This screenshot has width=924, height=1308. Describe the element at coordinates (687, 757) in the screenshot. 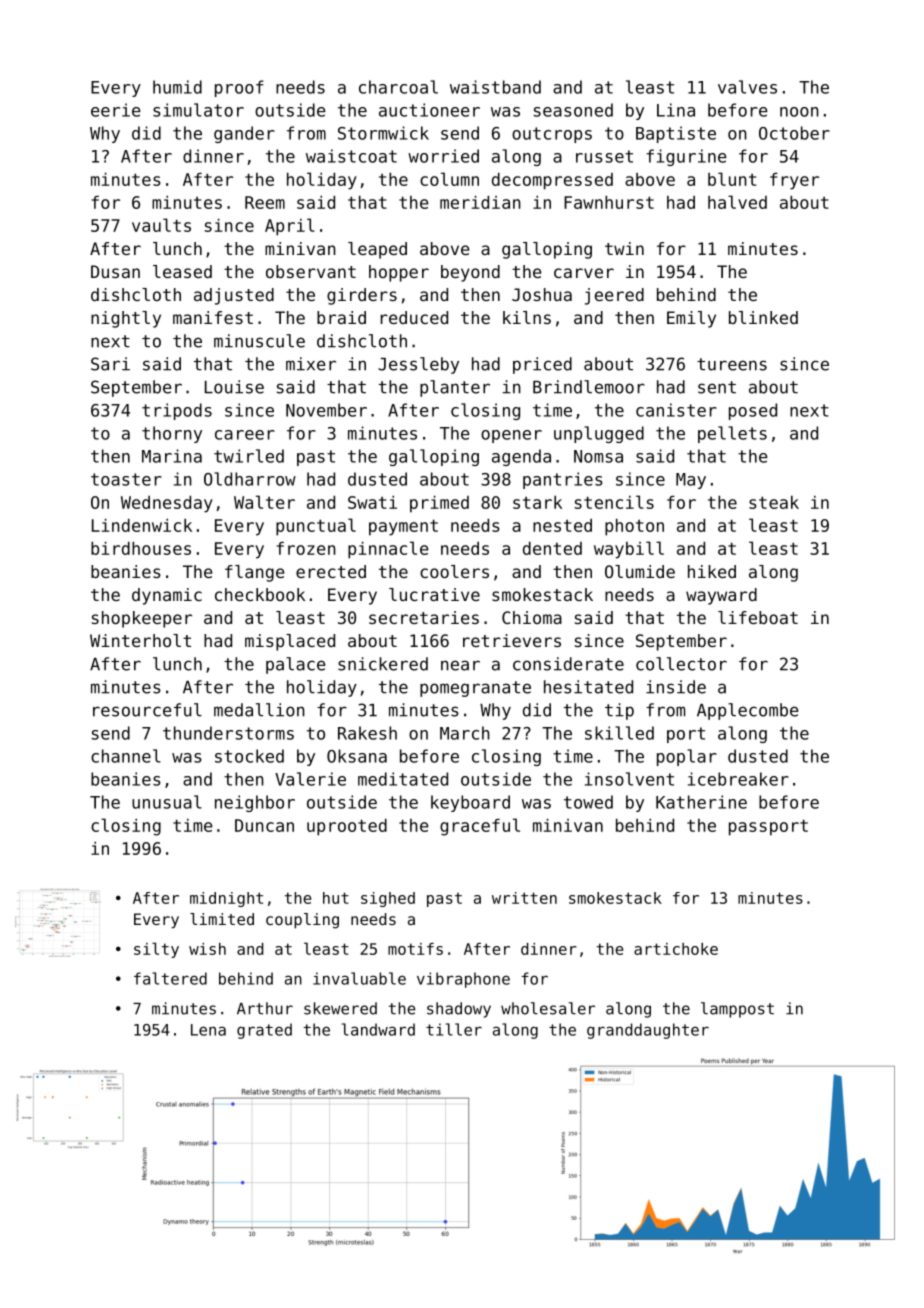

I see `poplar` at that location.
